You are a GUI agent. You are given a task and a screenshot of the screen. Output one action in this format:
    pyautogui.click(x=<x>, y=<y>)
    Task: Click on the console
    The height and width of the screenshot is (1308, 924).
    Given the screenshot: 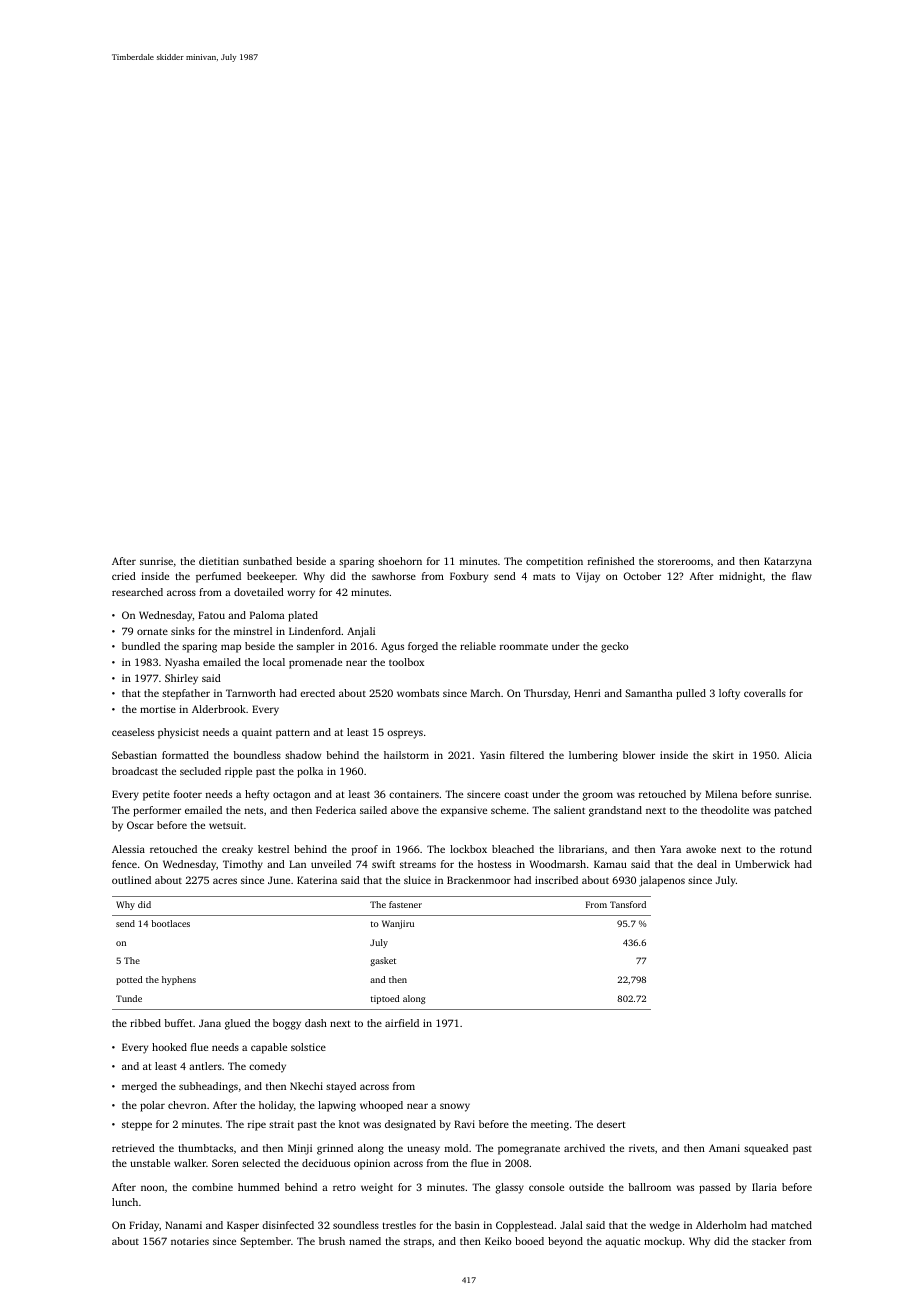 What is the action you would take?
    pyautogui.click(x=546, y=1187)
